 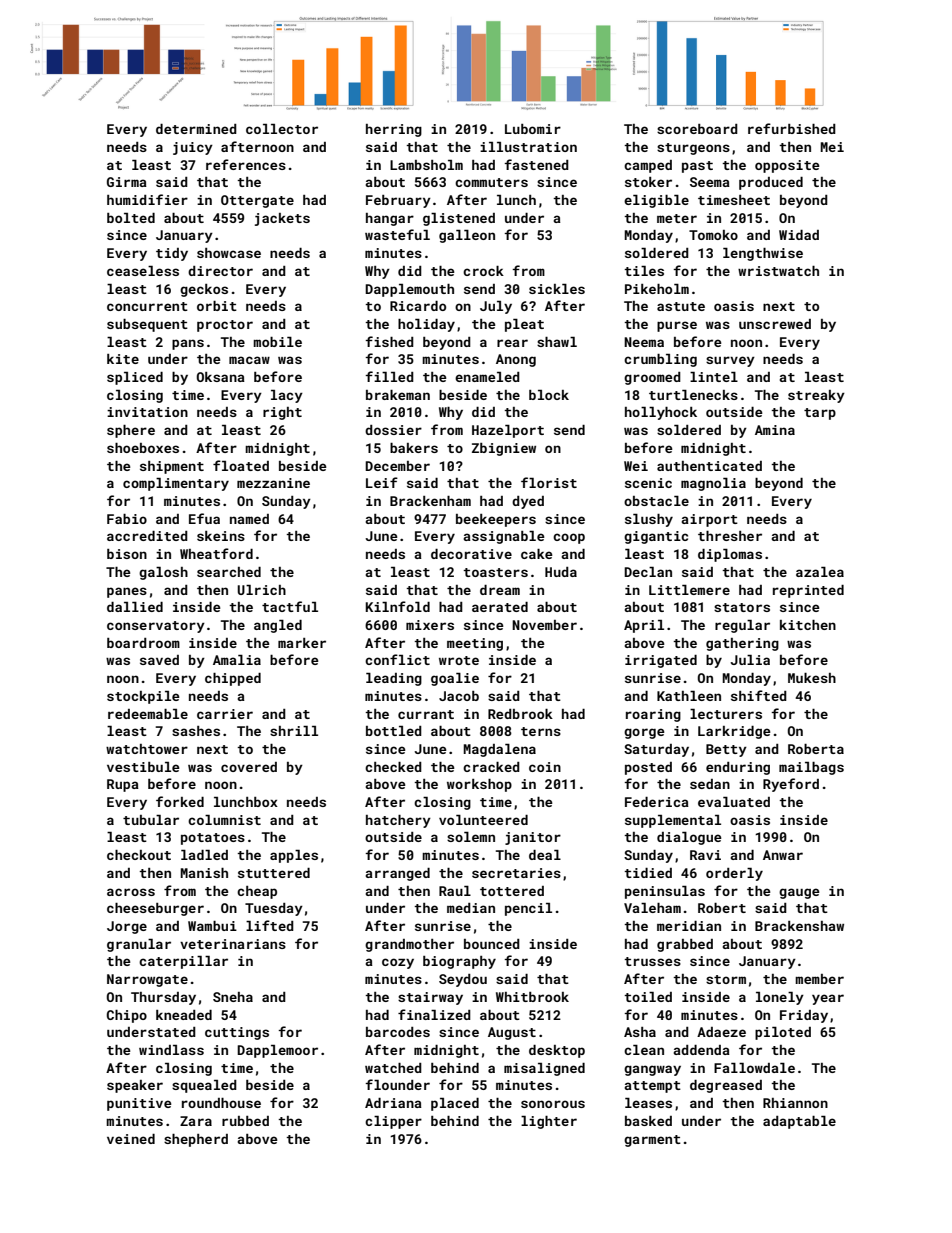 I want to click on veined, so click(x=131, y=1139).
